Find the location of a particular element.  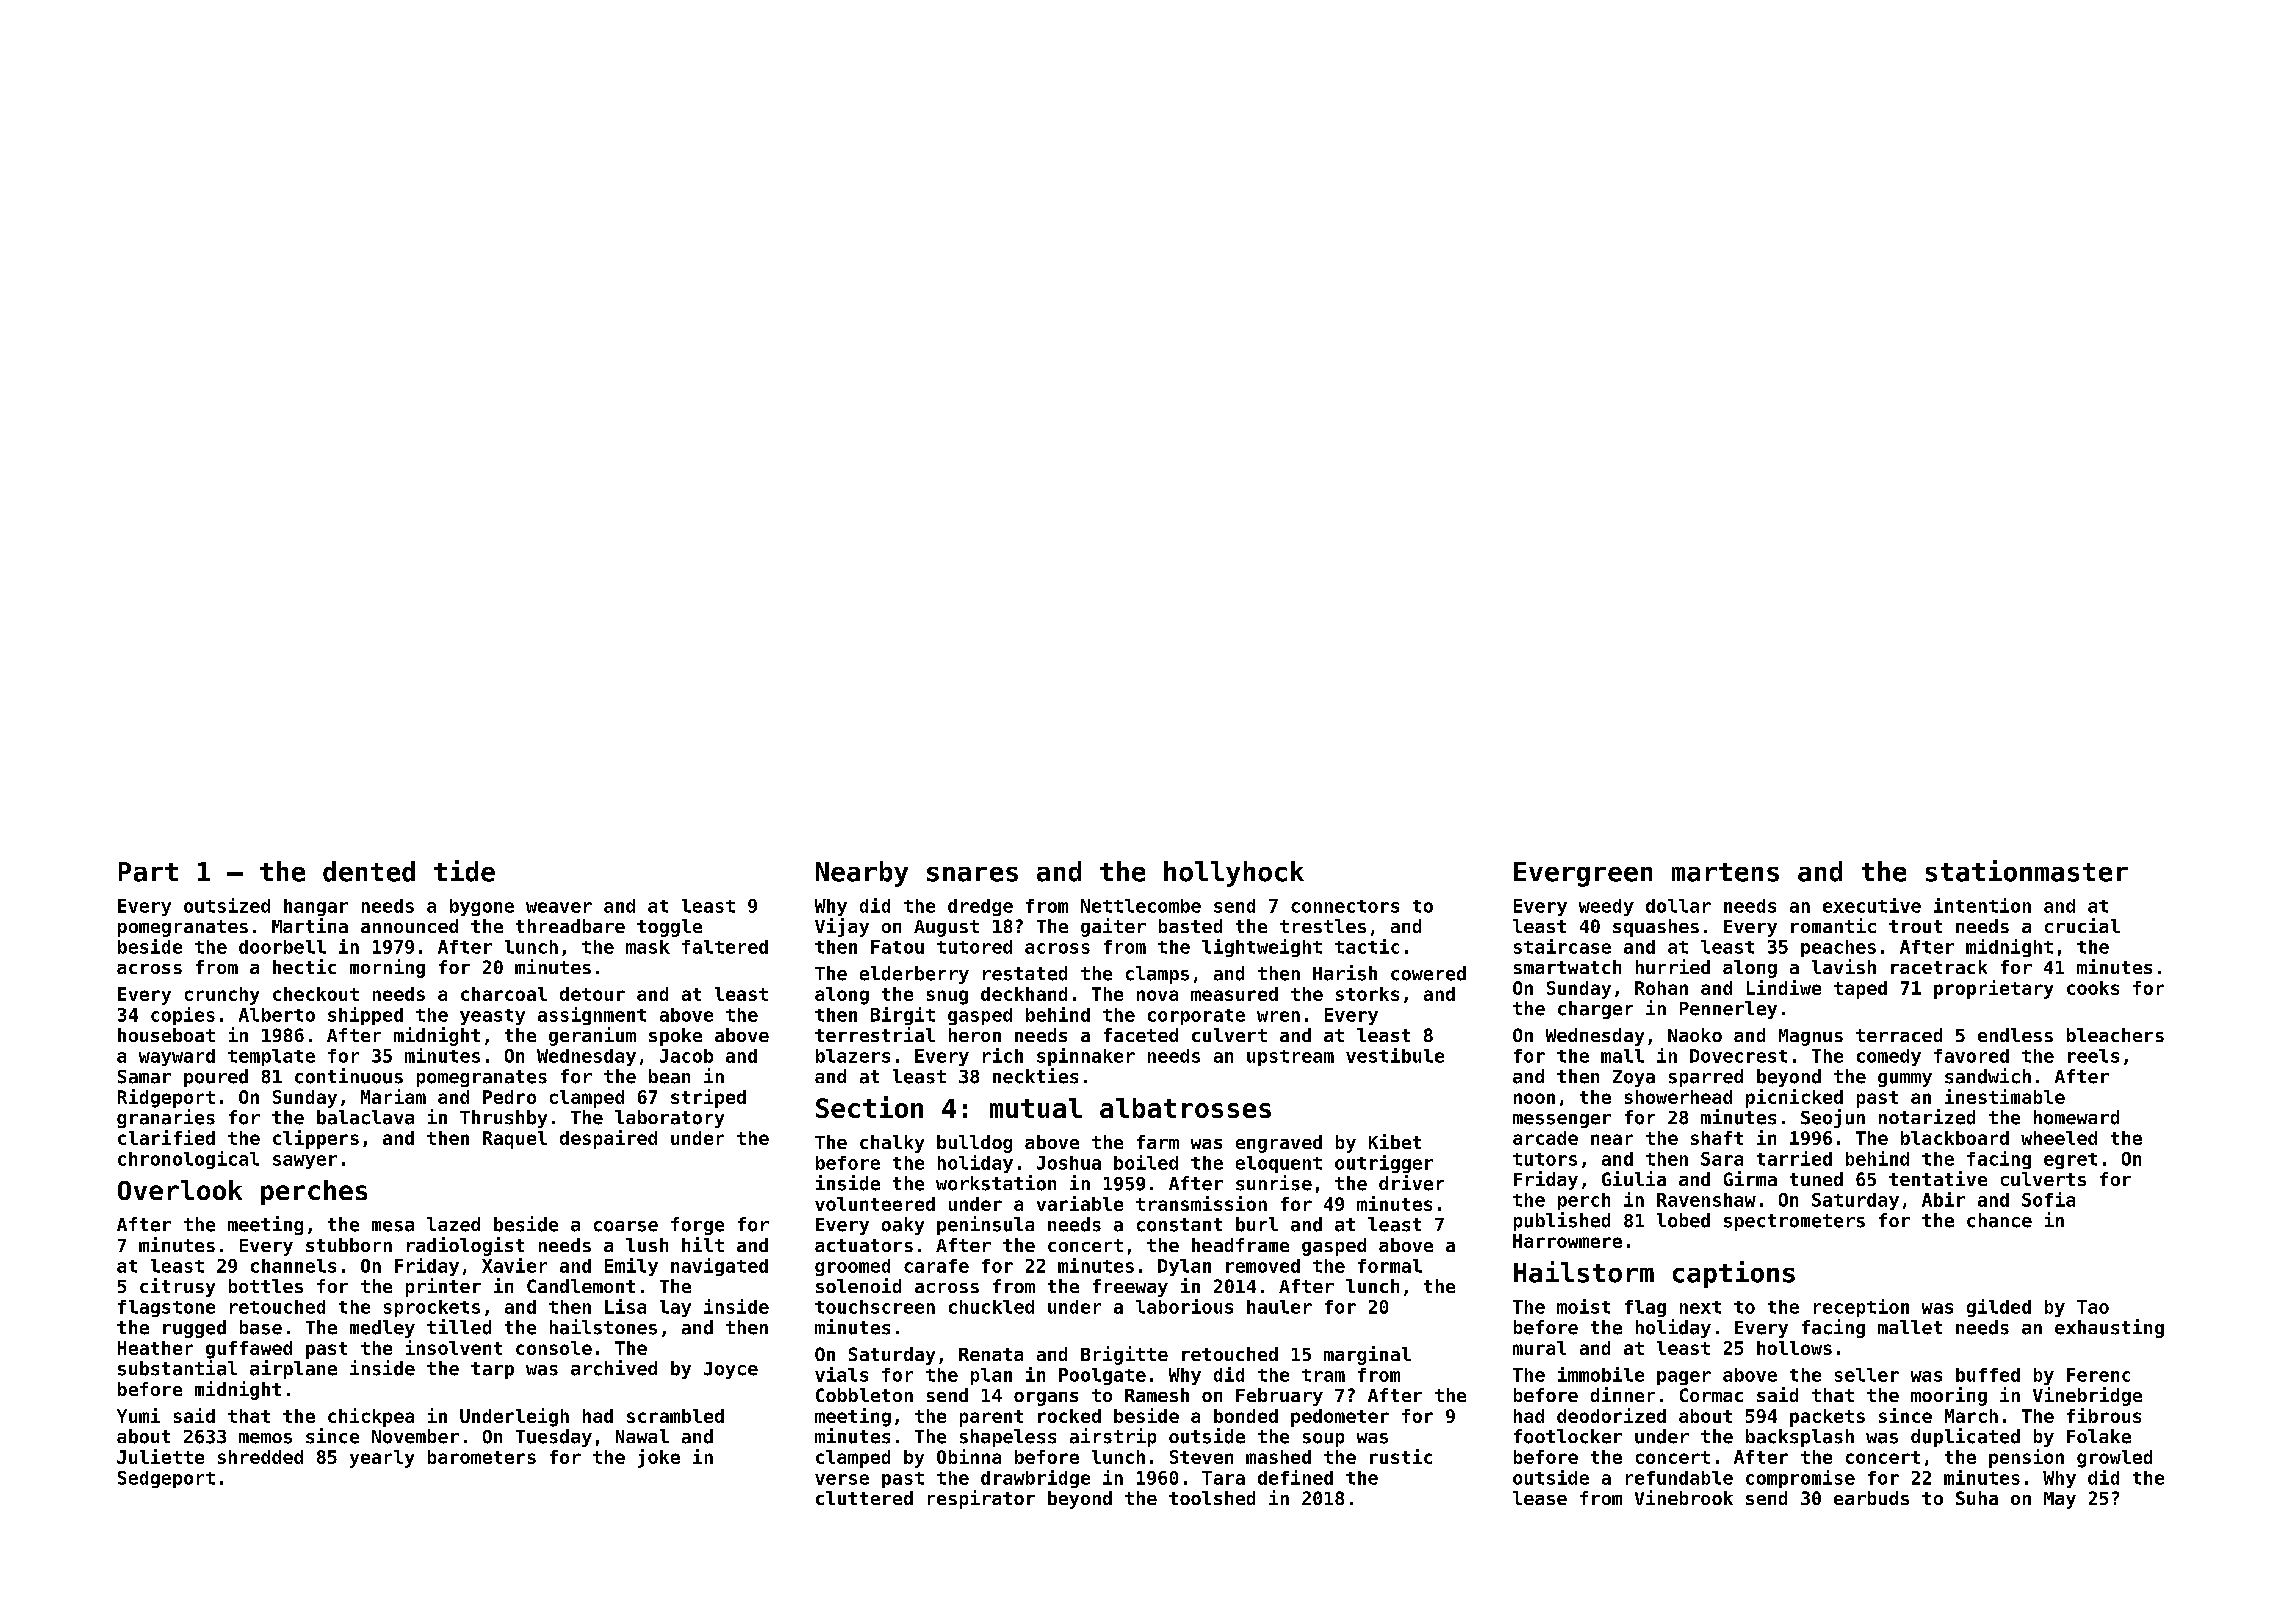

hollyhock is located at coordinates (1234, 874).
